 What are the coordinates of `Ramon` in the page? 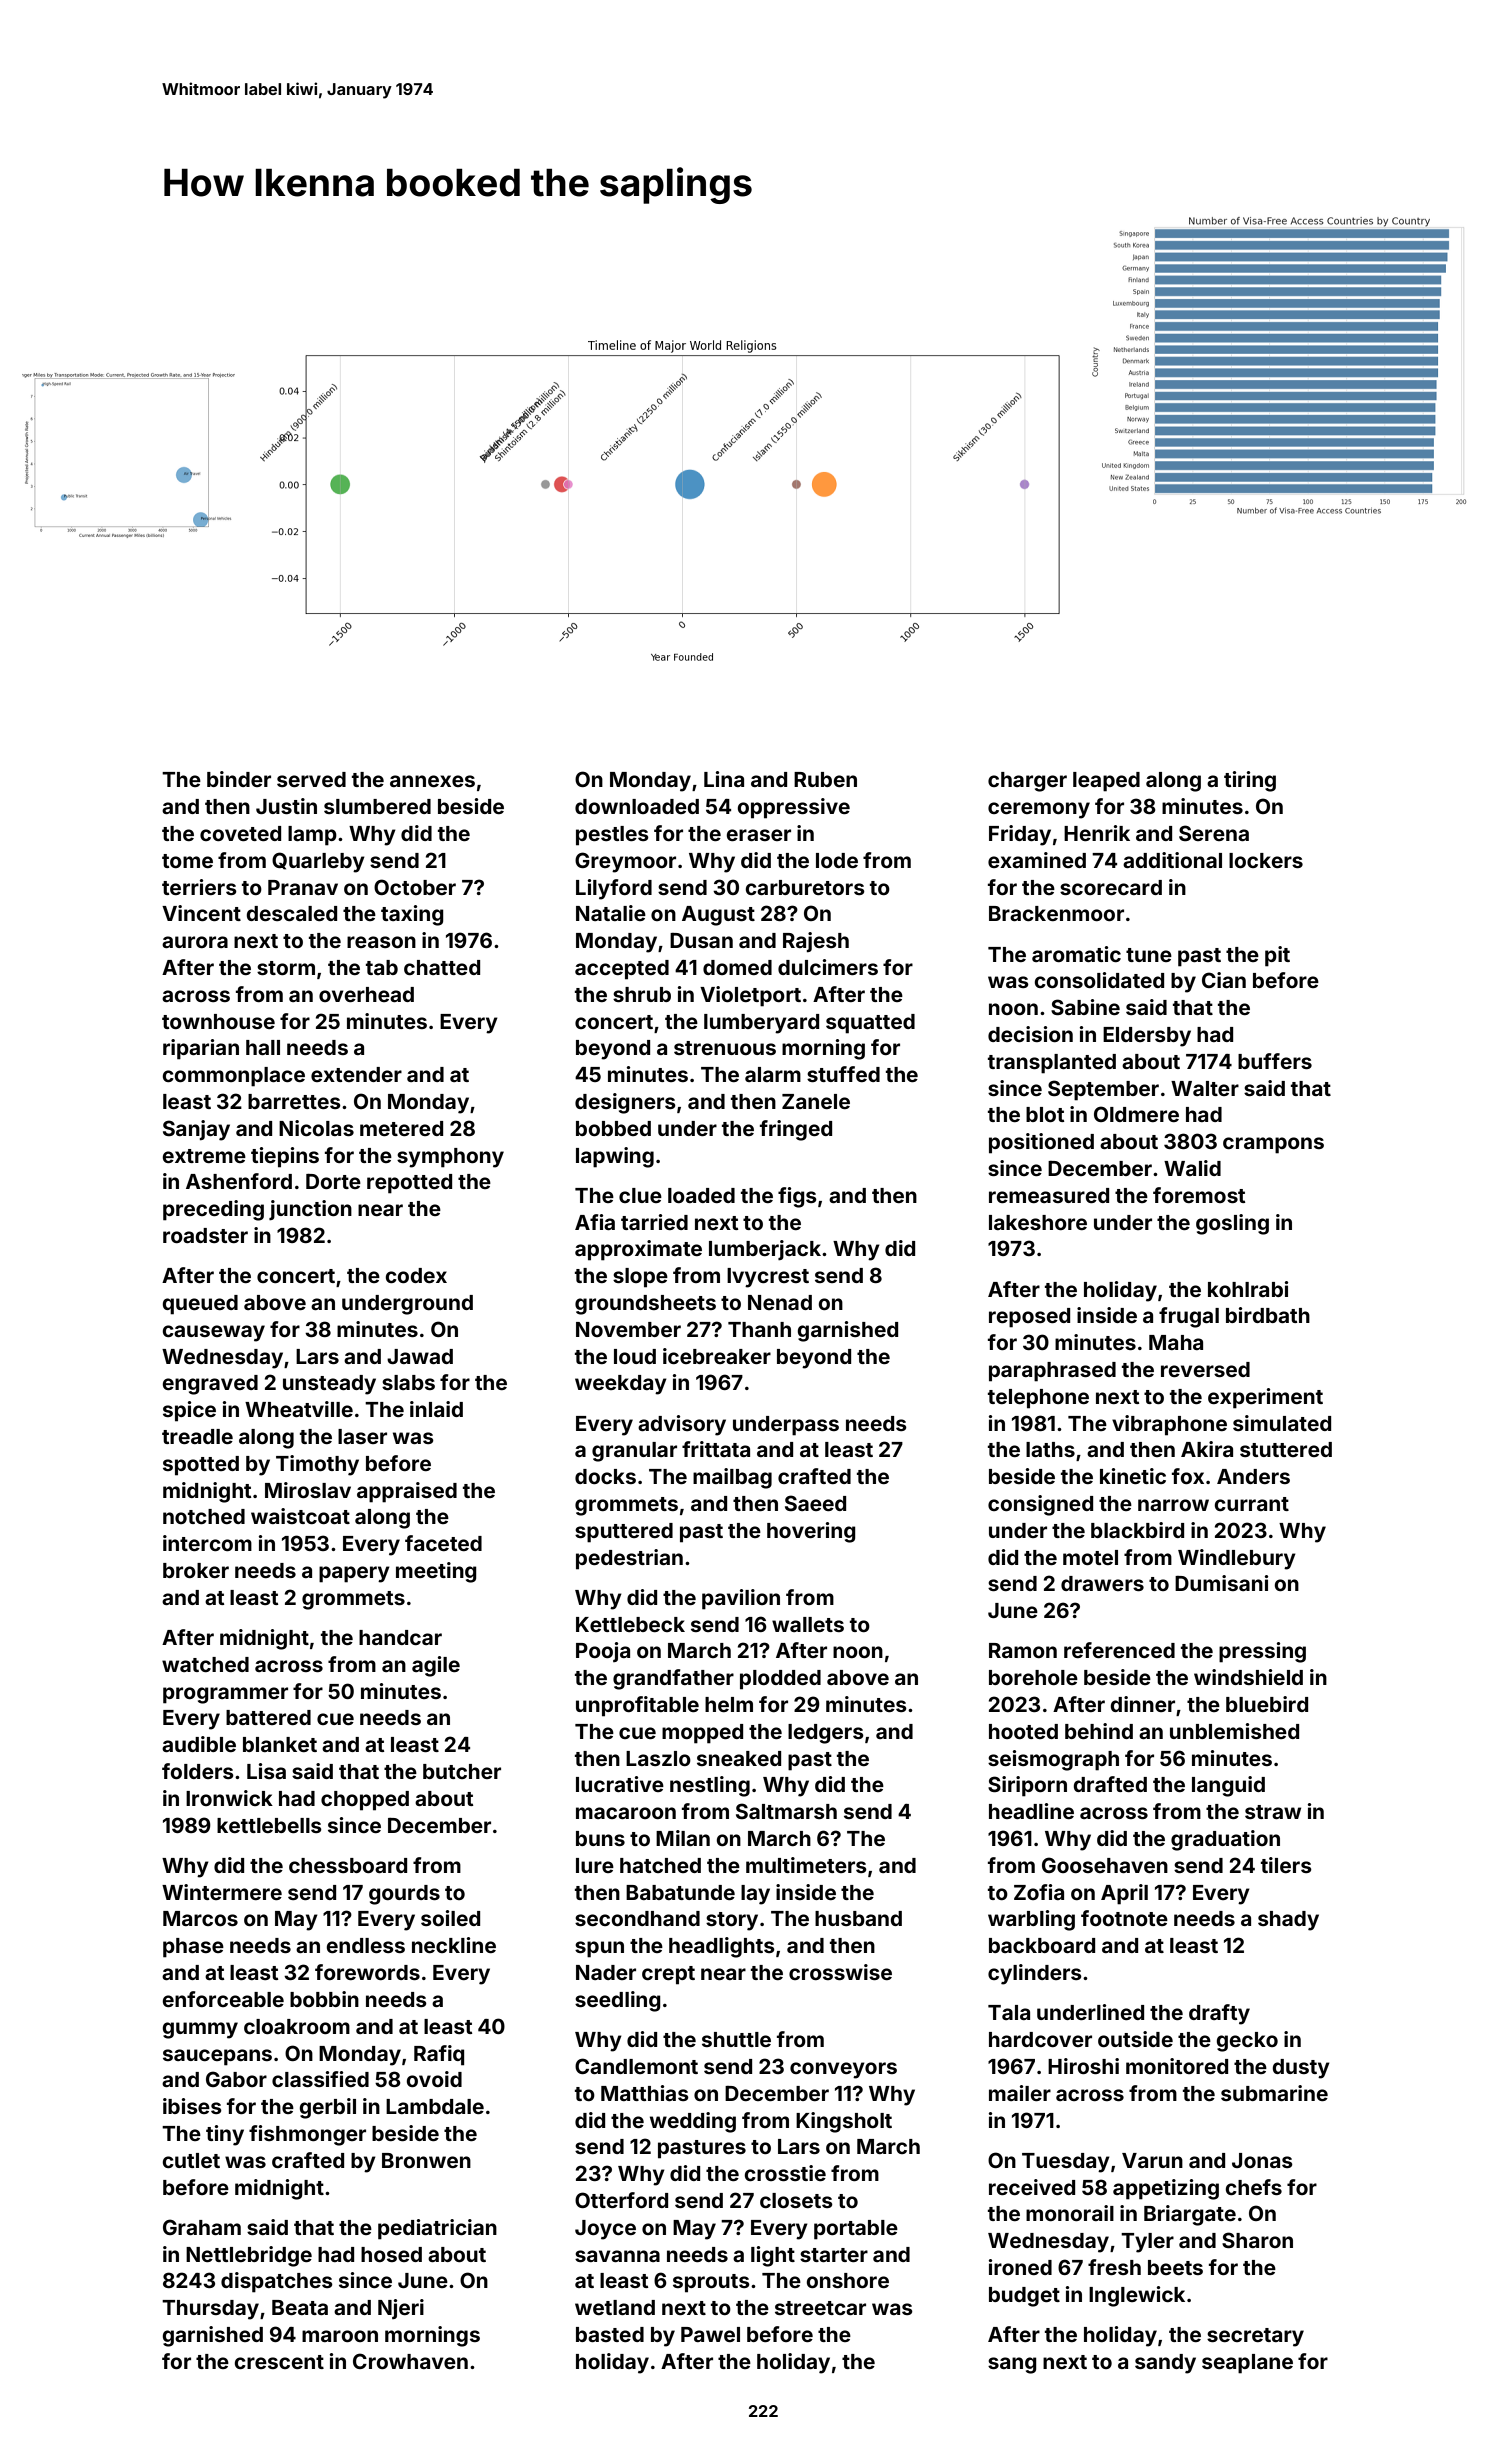 It's located at (1023, 1650).
